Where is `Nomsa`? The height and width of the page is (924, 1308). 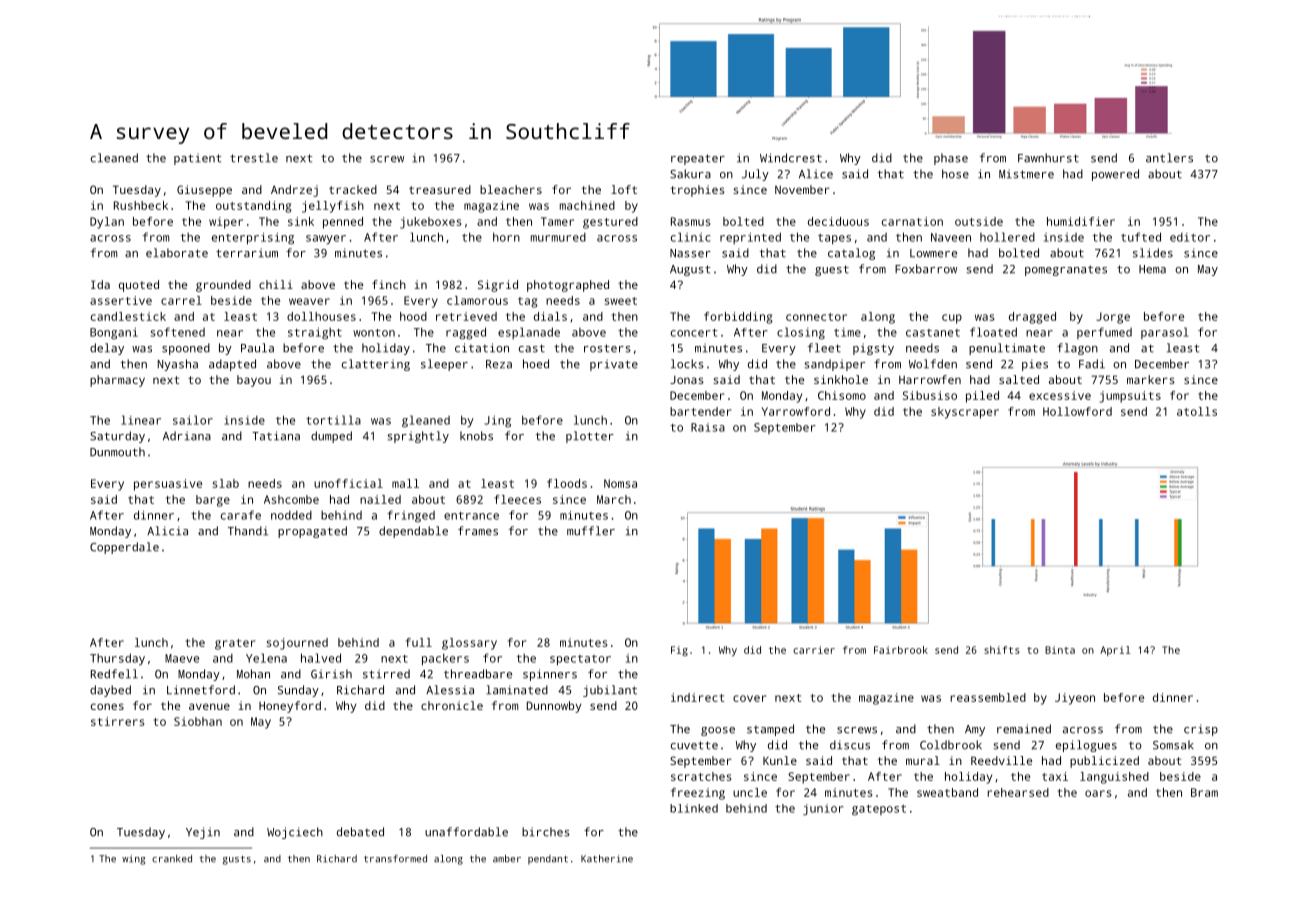
Nomsa is located at coordinates (620, 483).
